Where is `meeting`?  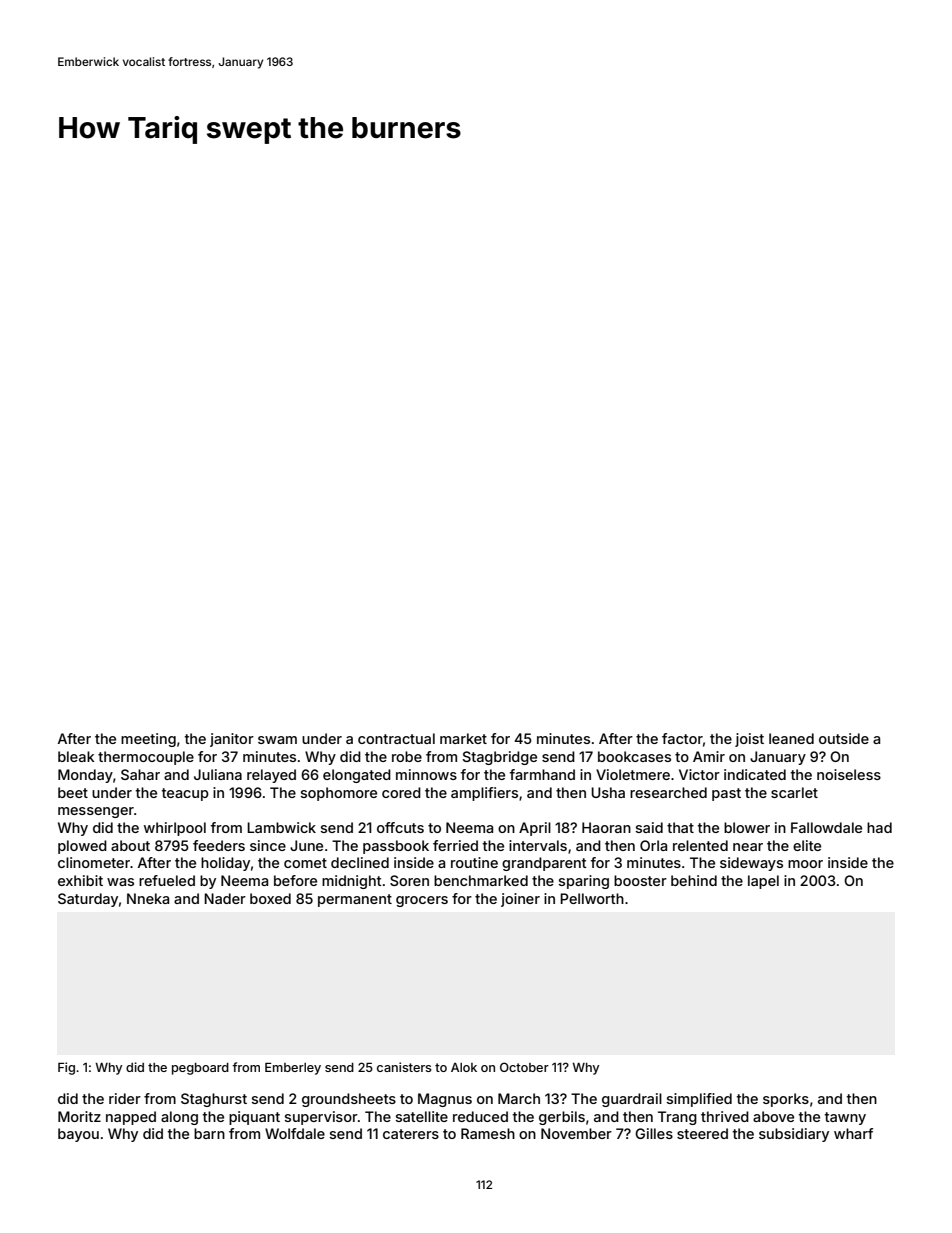 meeting is located at coordinates (148, 740).
